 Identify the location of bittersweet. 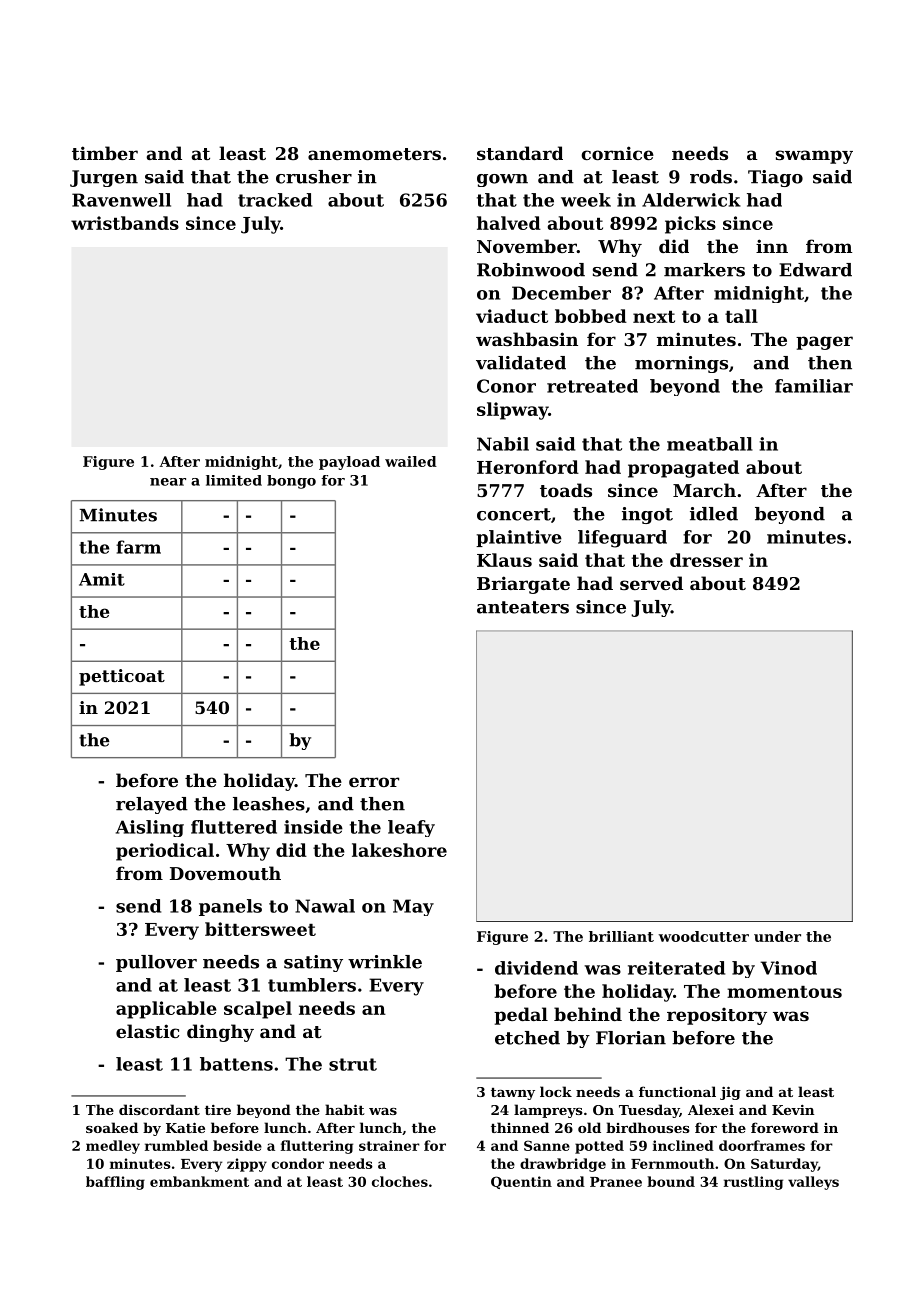
(260, 929).
